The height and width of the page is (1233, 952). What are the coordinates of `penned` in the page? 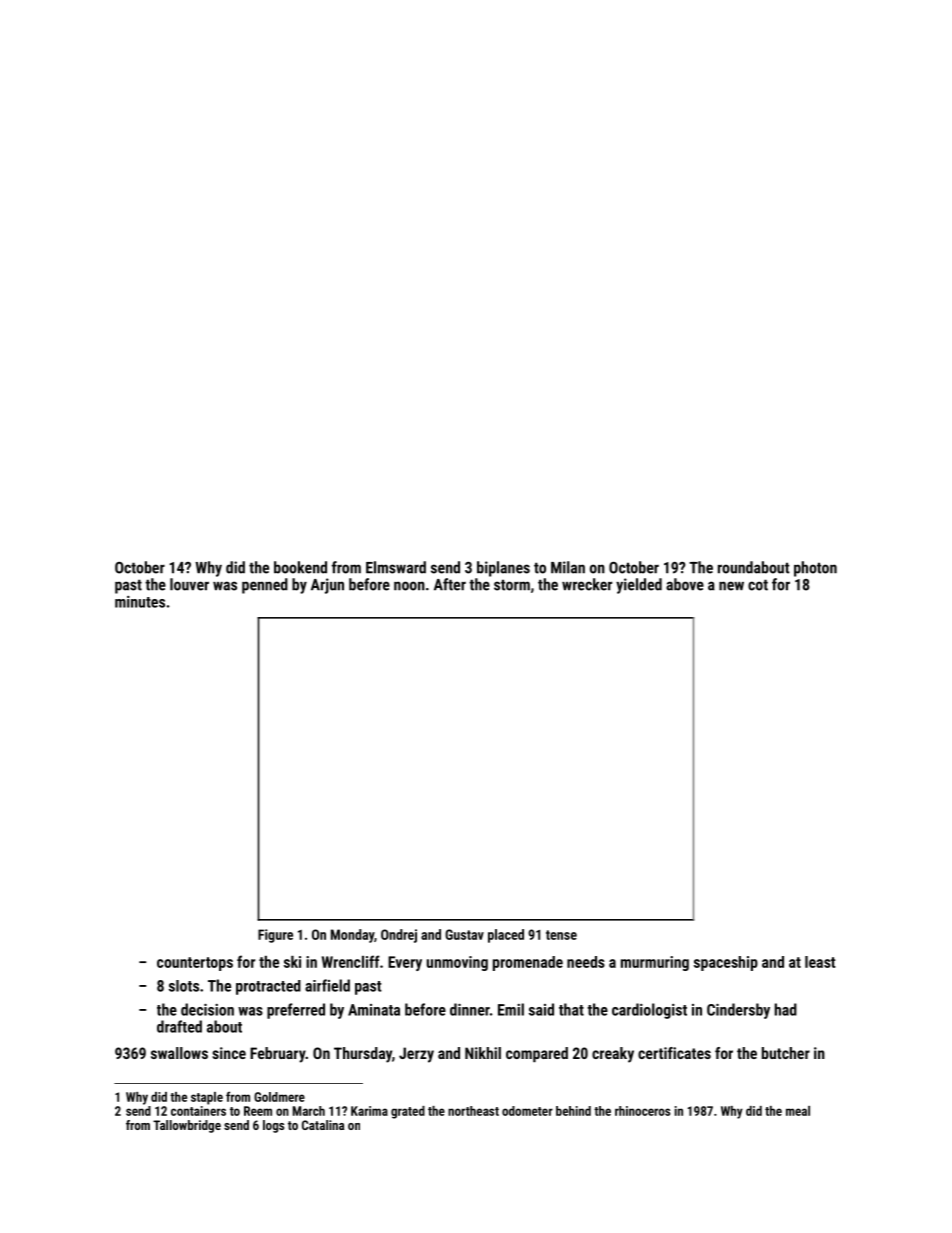 It's located at (265, 586).
